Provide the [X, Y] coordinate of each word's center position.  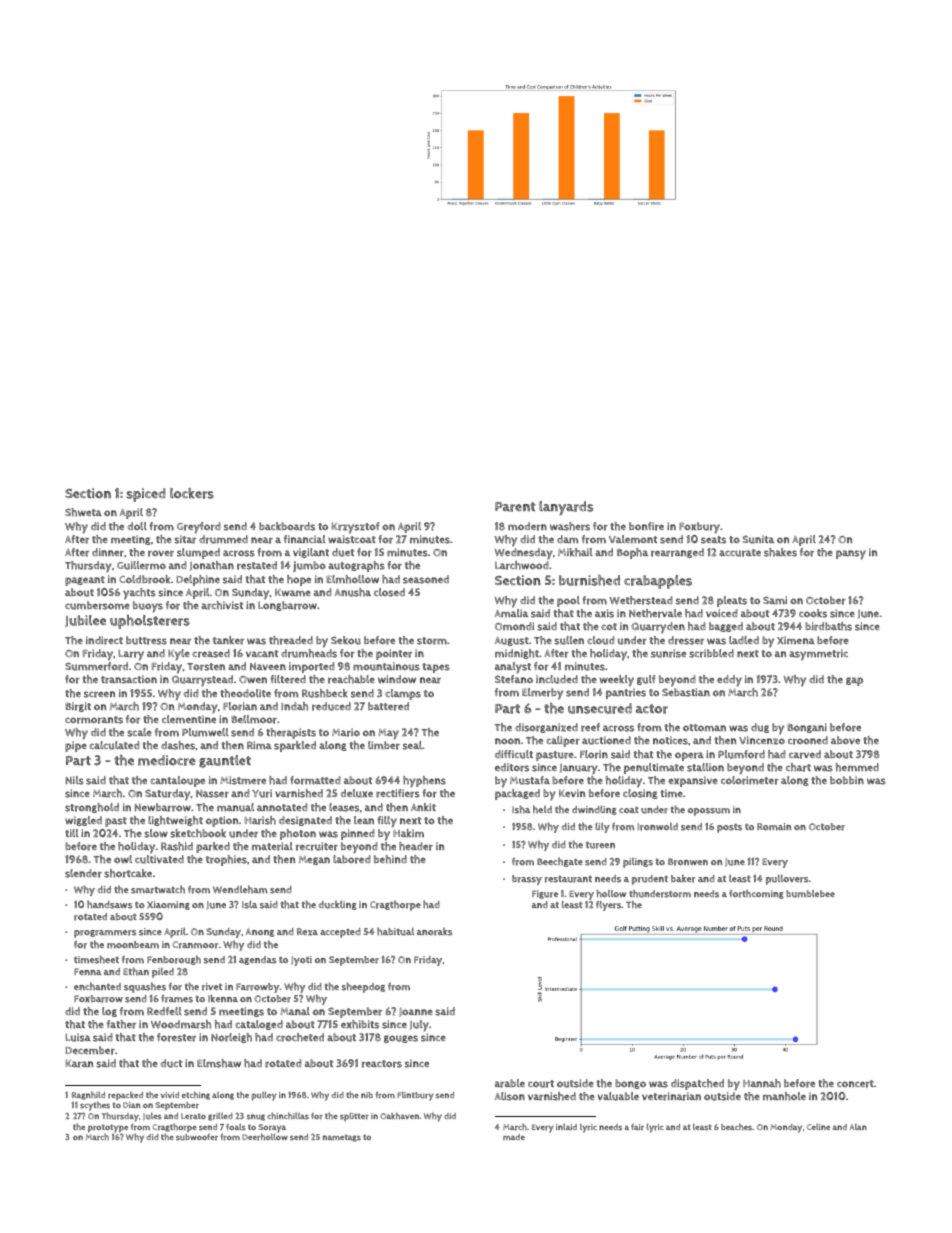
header [416, 846]
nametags [342, 1138]
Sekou [346, 640]
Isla [249, 904]
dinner [108, 552]
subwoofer [197, 1137]
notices [670, 740]
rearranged [677, 553]
